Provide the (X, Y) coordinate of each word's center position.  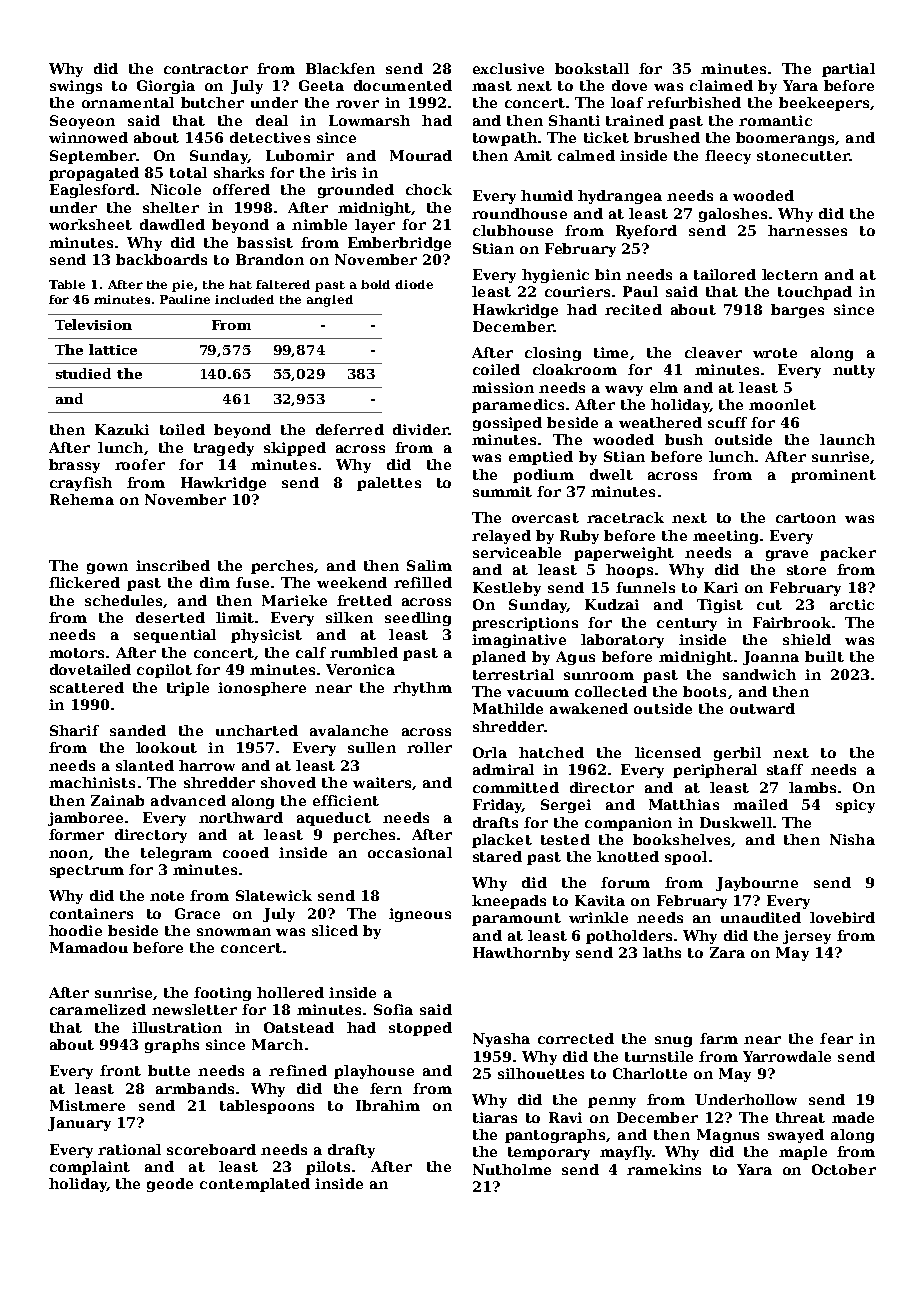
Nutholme (512, 1169)
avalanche (349, 730)
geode (170, 1185)
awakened (589, 708)
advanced (188, 800)
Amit (533, 155)
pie (182, 286)
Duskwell (736, 822)
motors (76, 653)
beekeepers (824, 104)
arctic (852, 604)
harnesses (807, 230)
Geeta (321, 85)
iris (343, 172)
